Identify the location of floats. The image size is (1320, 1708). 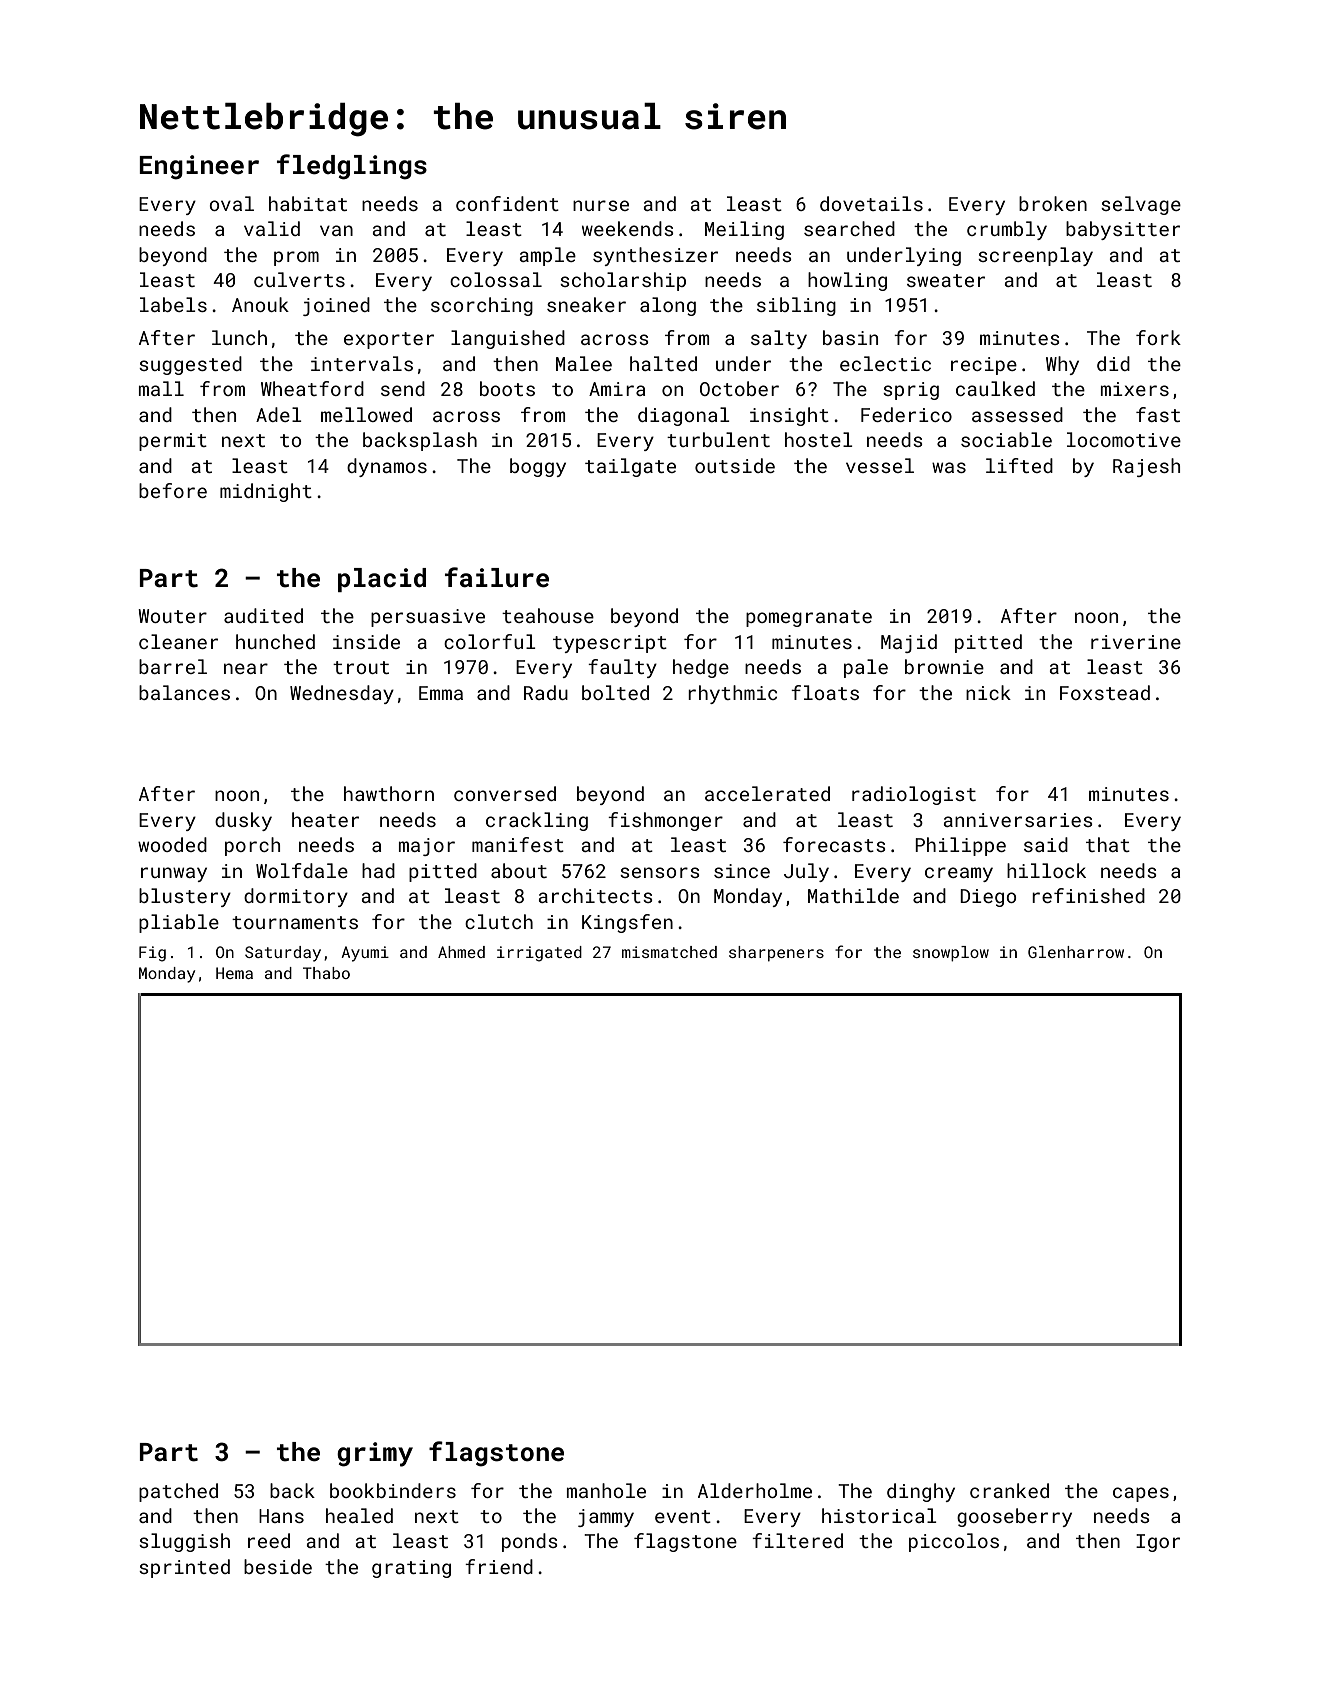
(825, 692).
